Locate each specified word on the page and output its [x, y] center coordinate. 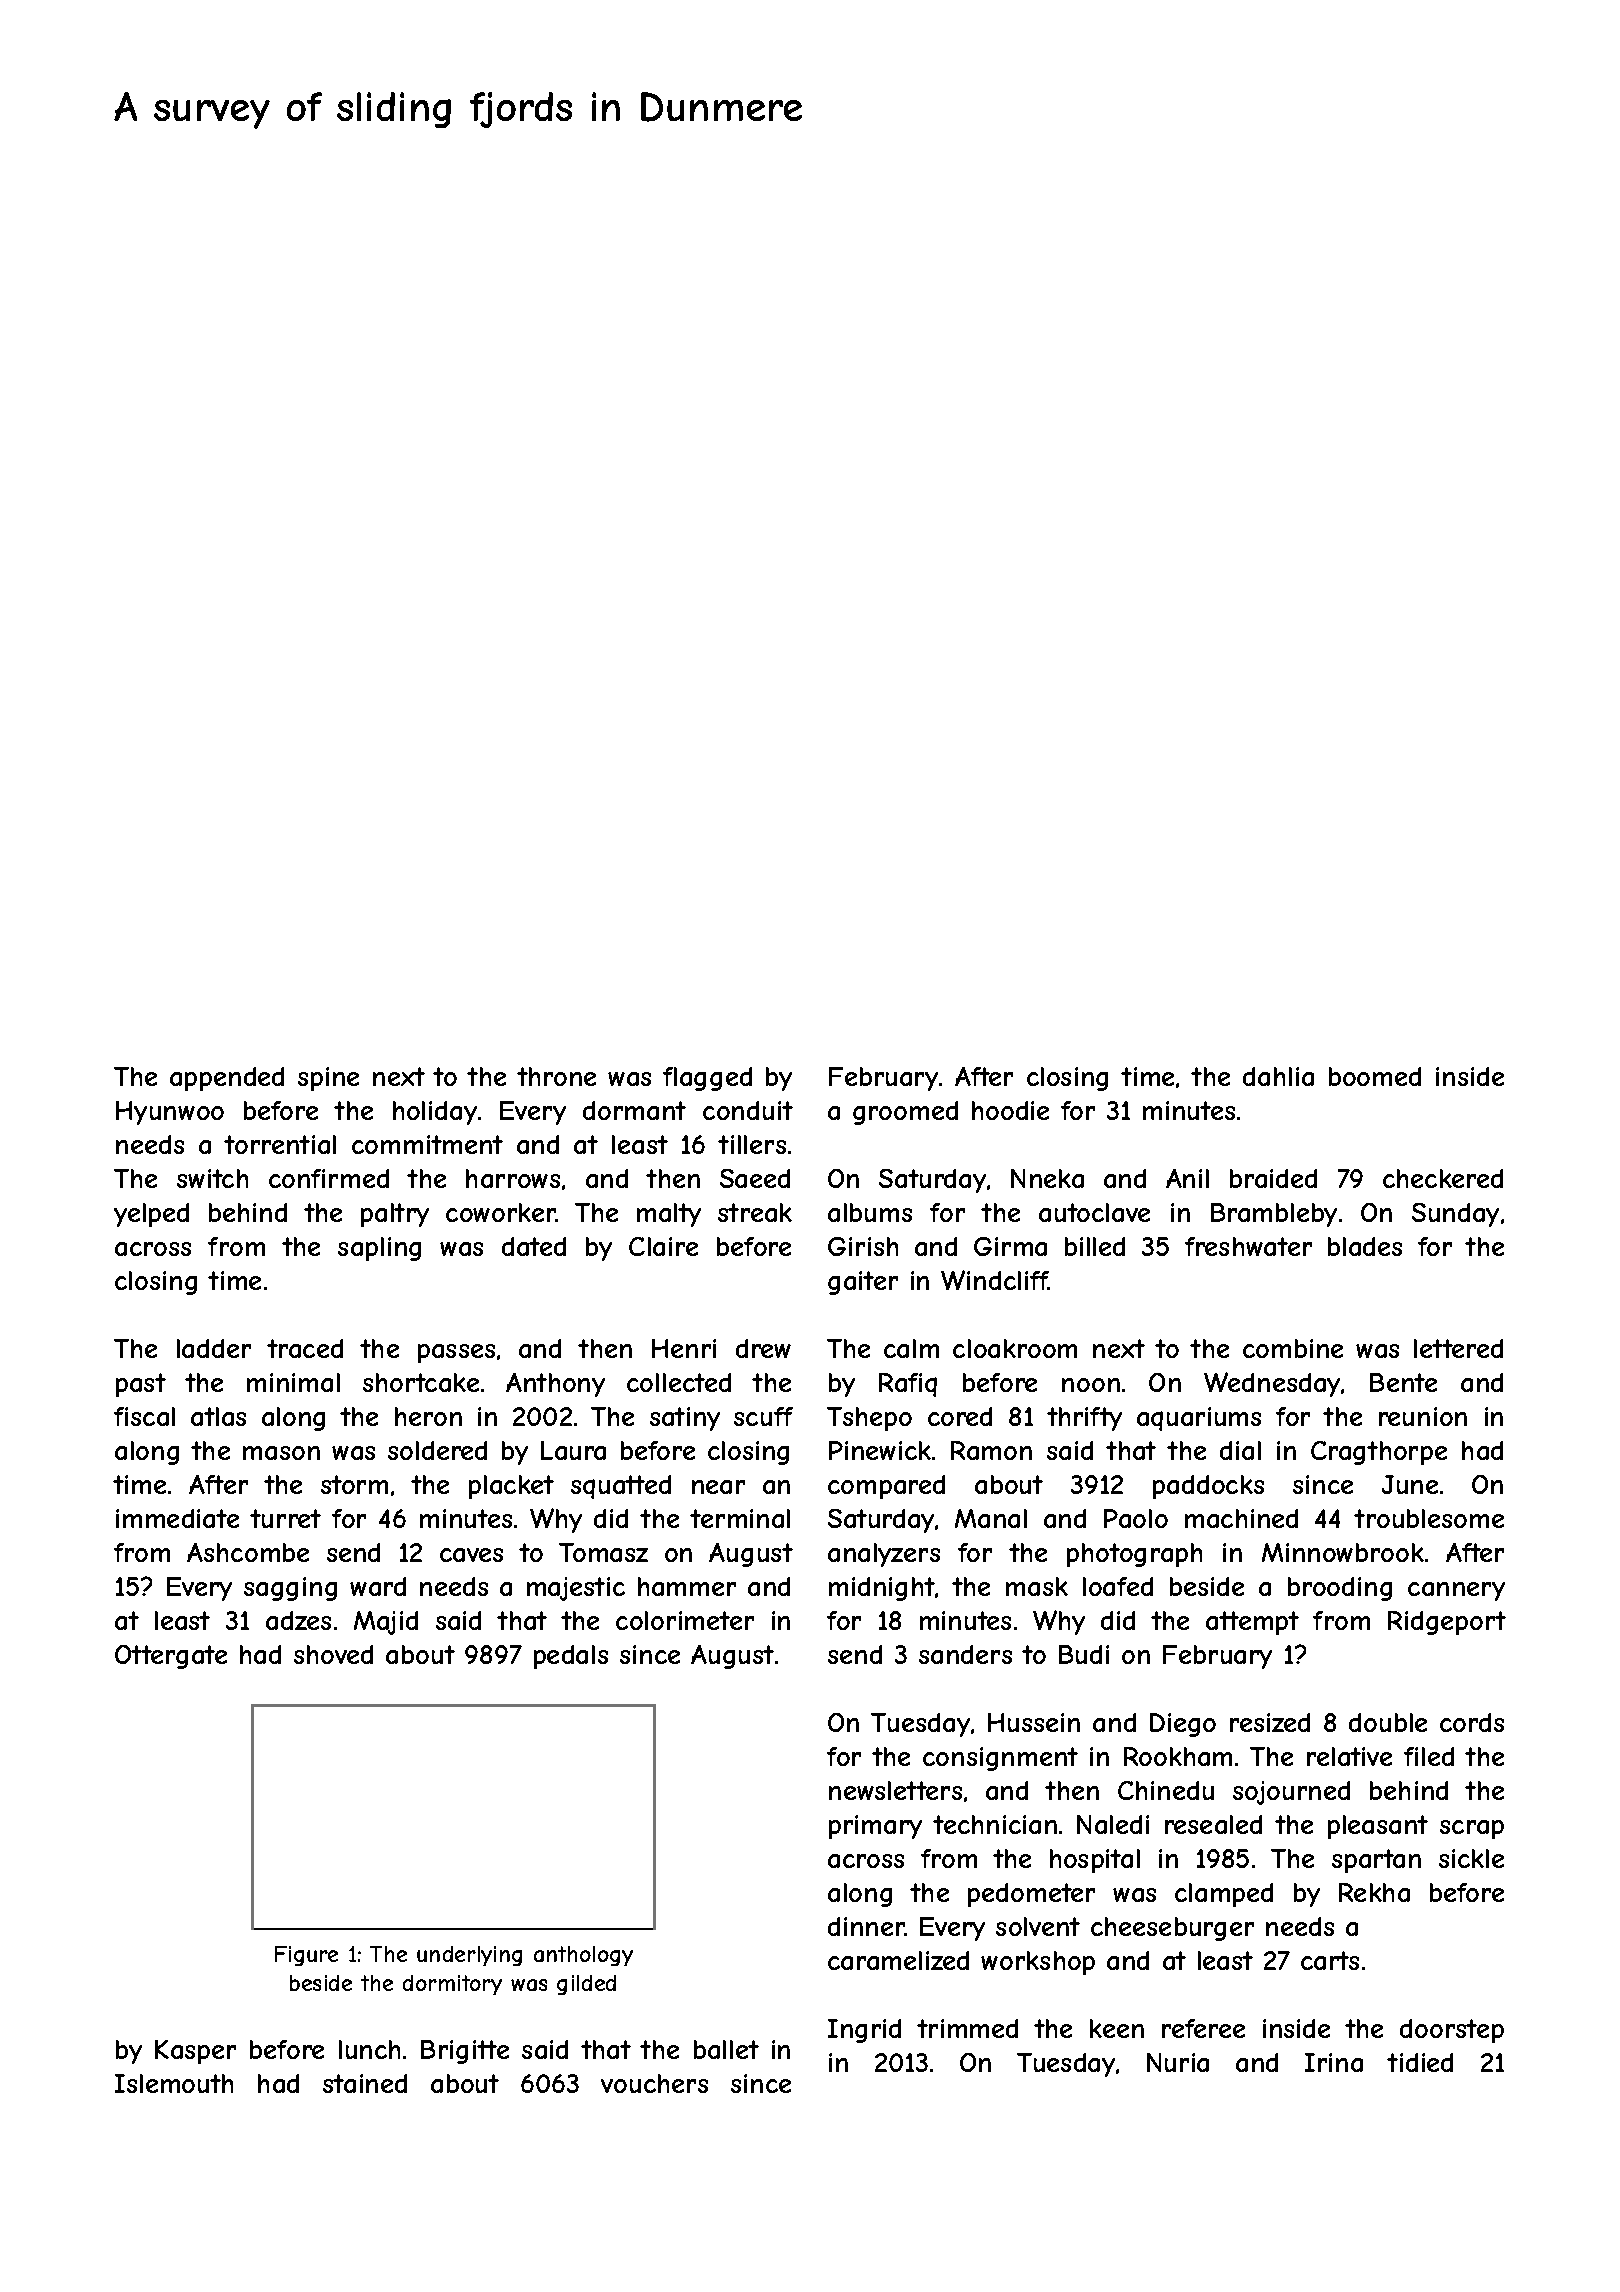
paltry [395, 1215]
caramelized [898, 1960]
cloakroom [1015, 1348]
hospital [1095, 1861]
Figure [306, 1956]
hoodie [1010, 1110]
